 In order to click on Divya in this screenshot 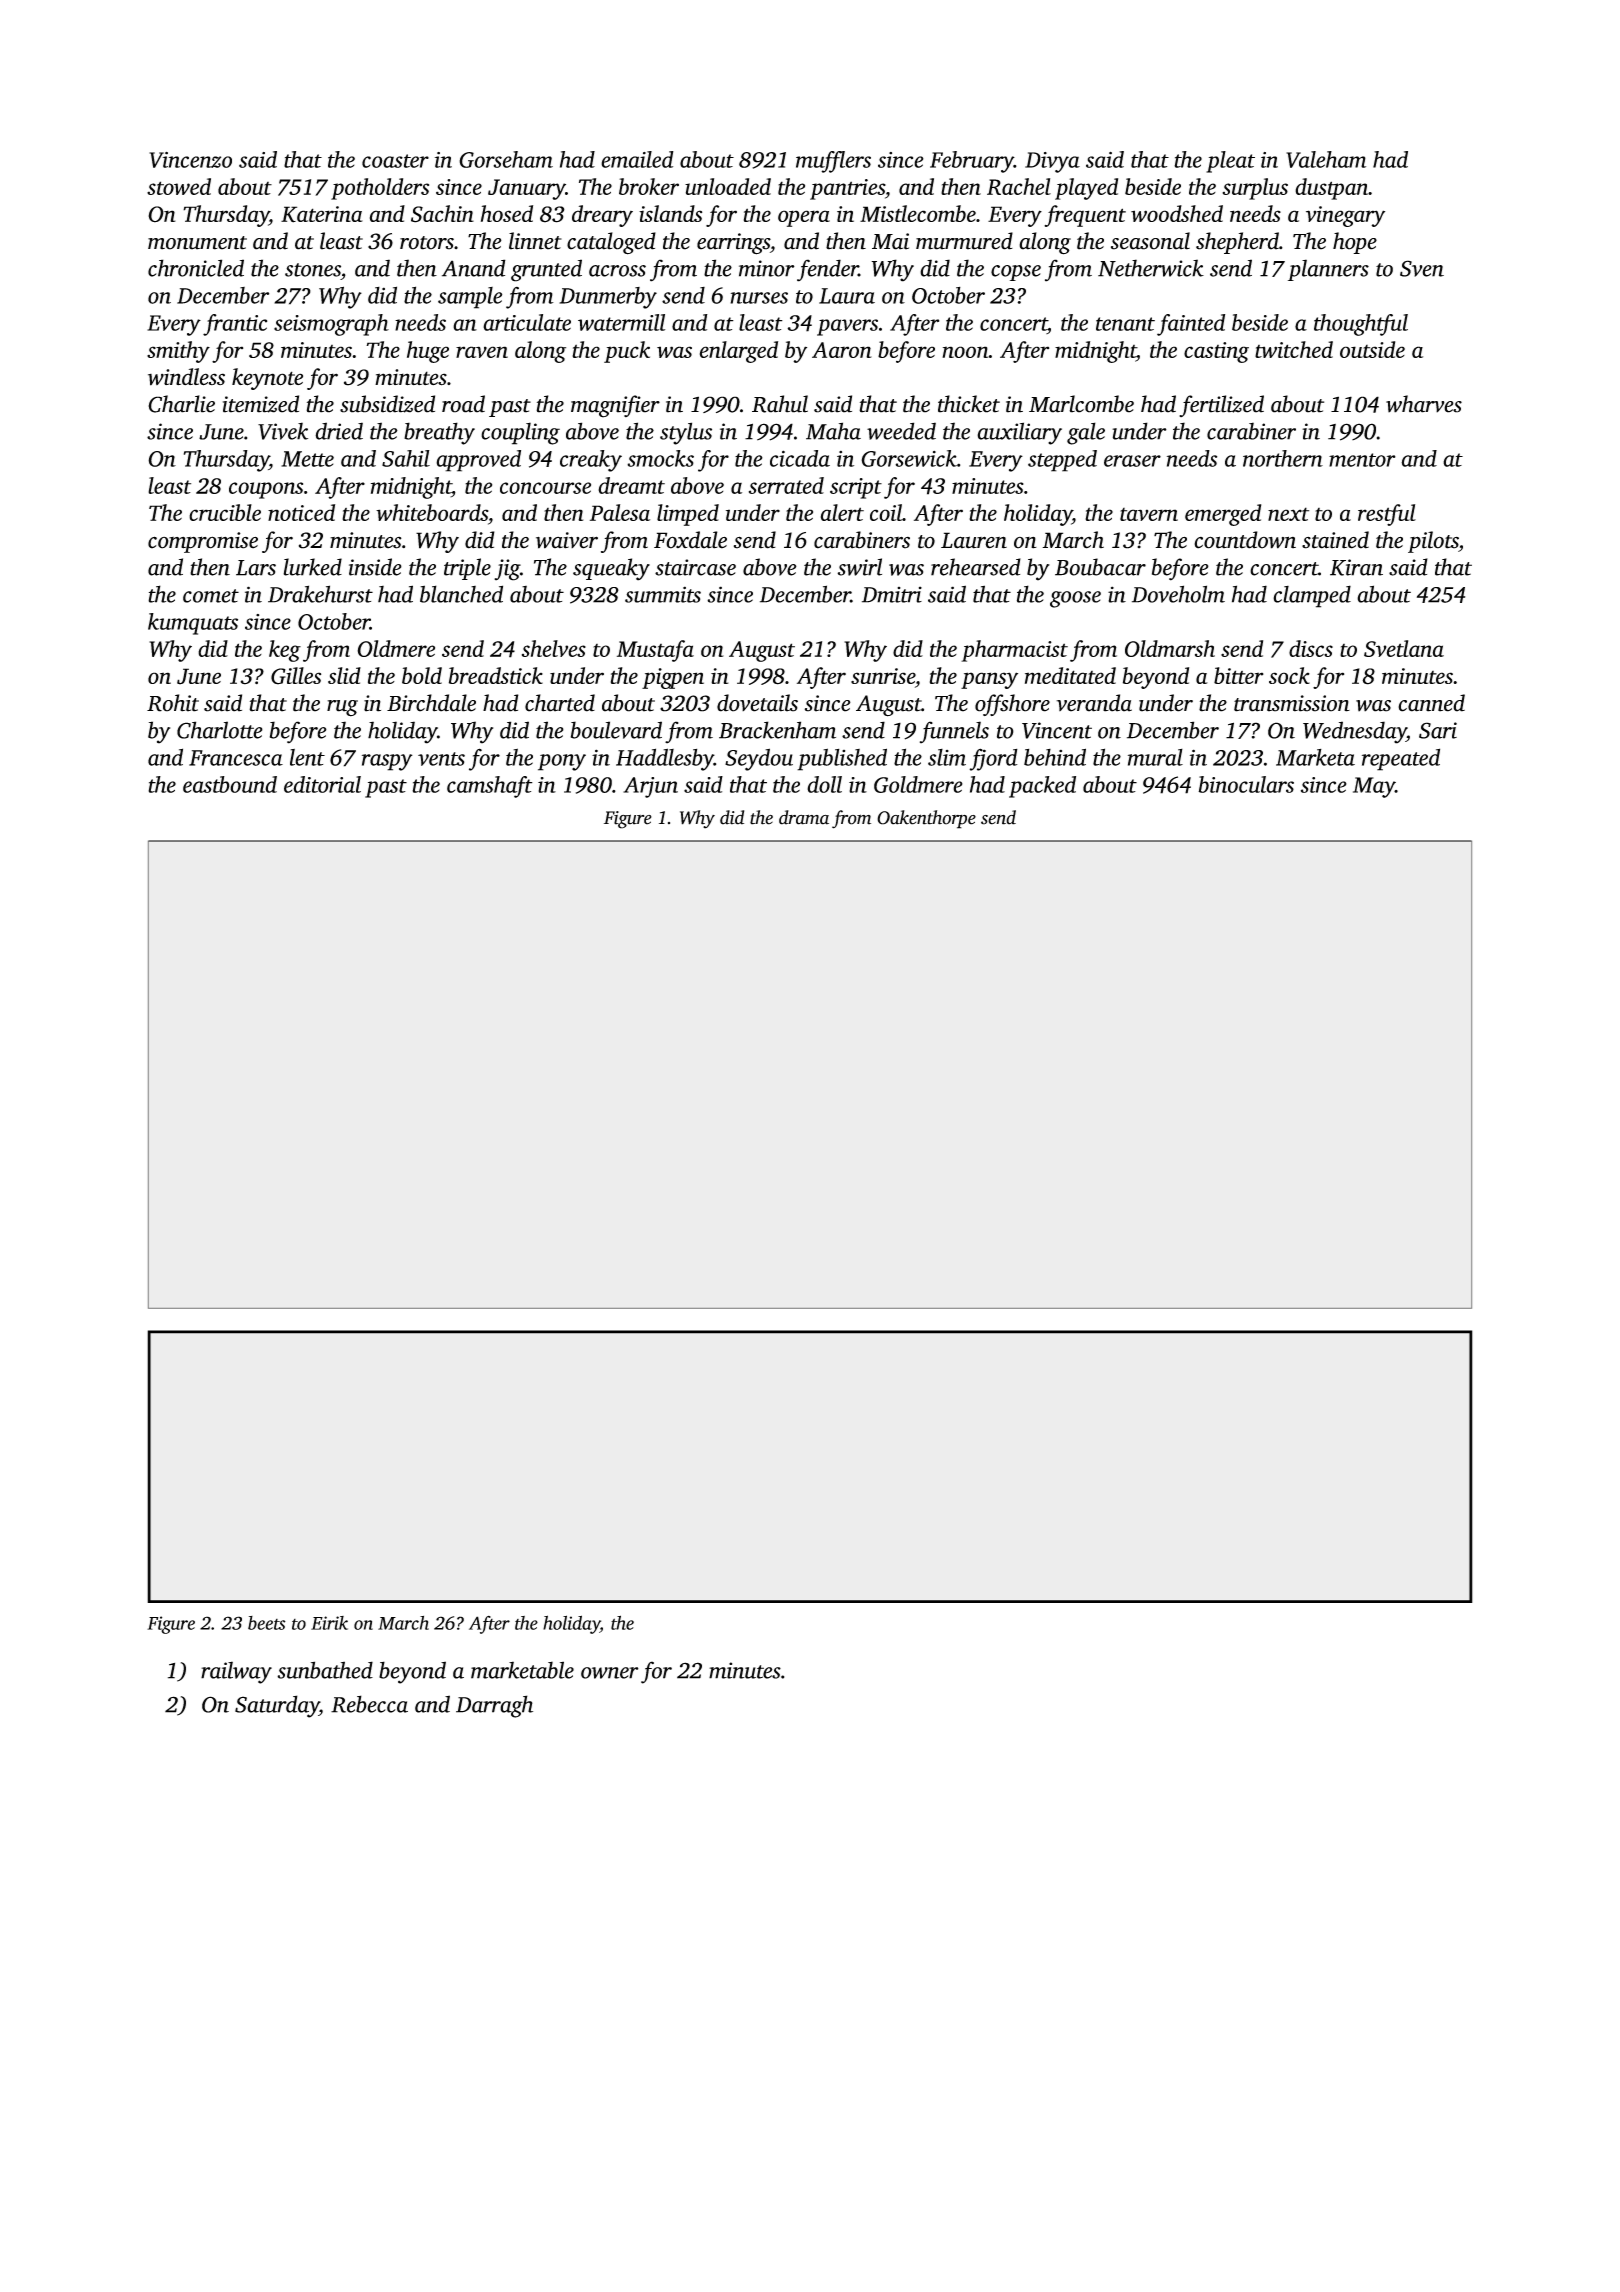, I will do `click(1052, 162)`.
